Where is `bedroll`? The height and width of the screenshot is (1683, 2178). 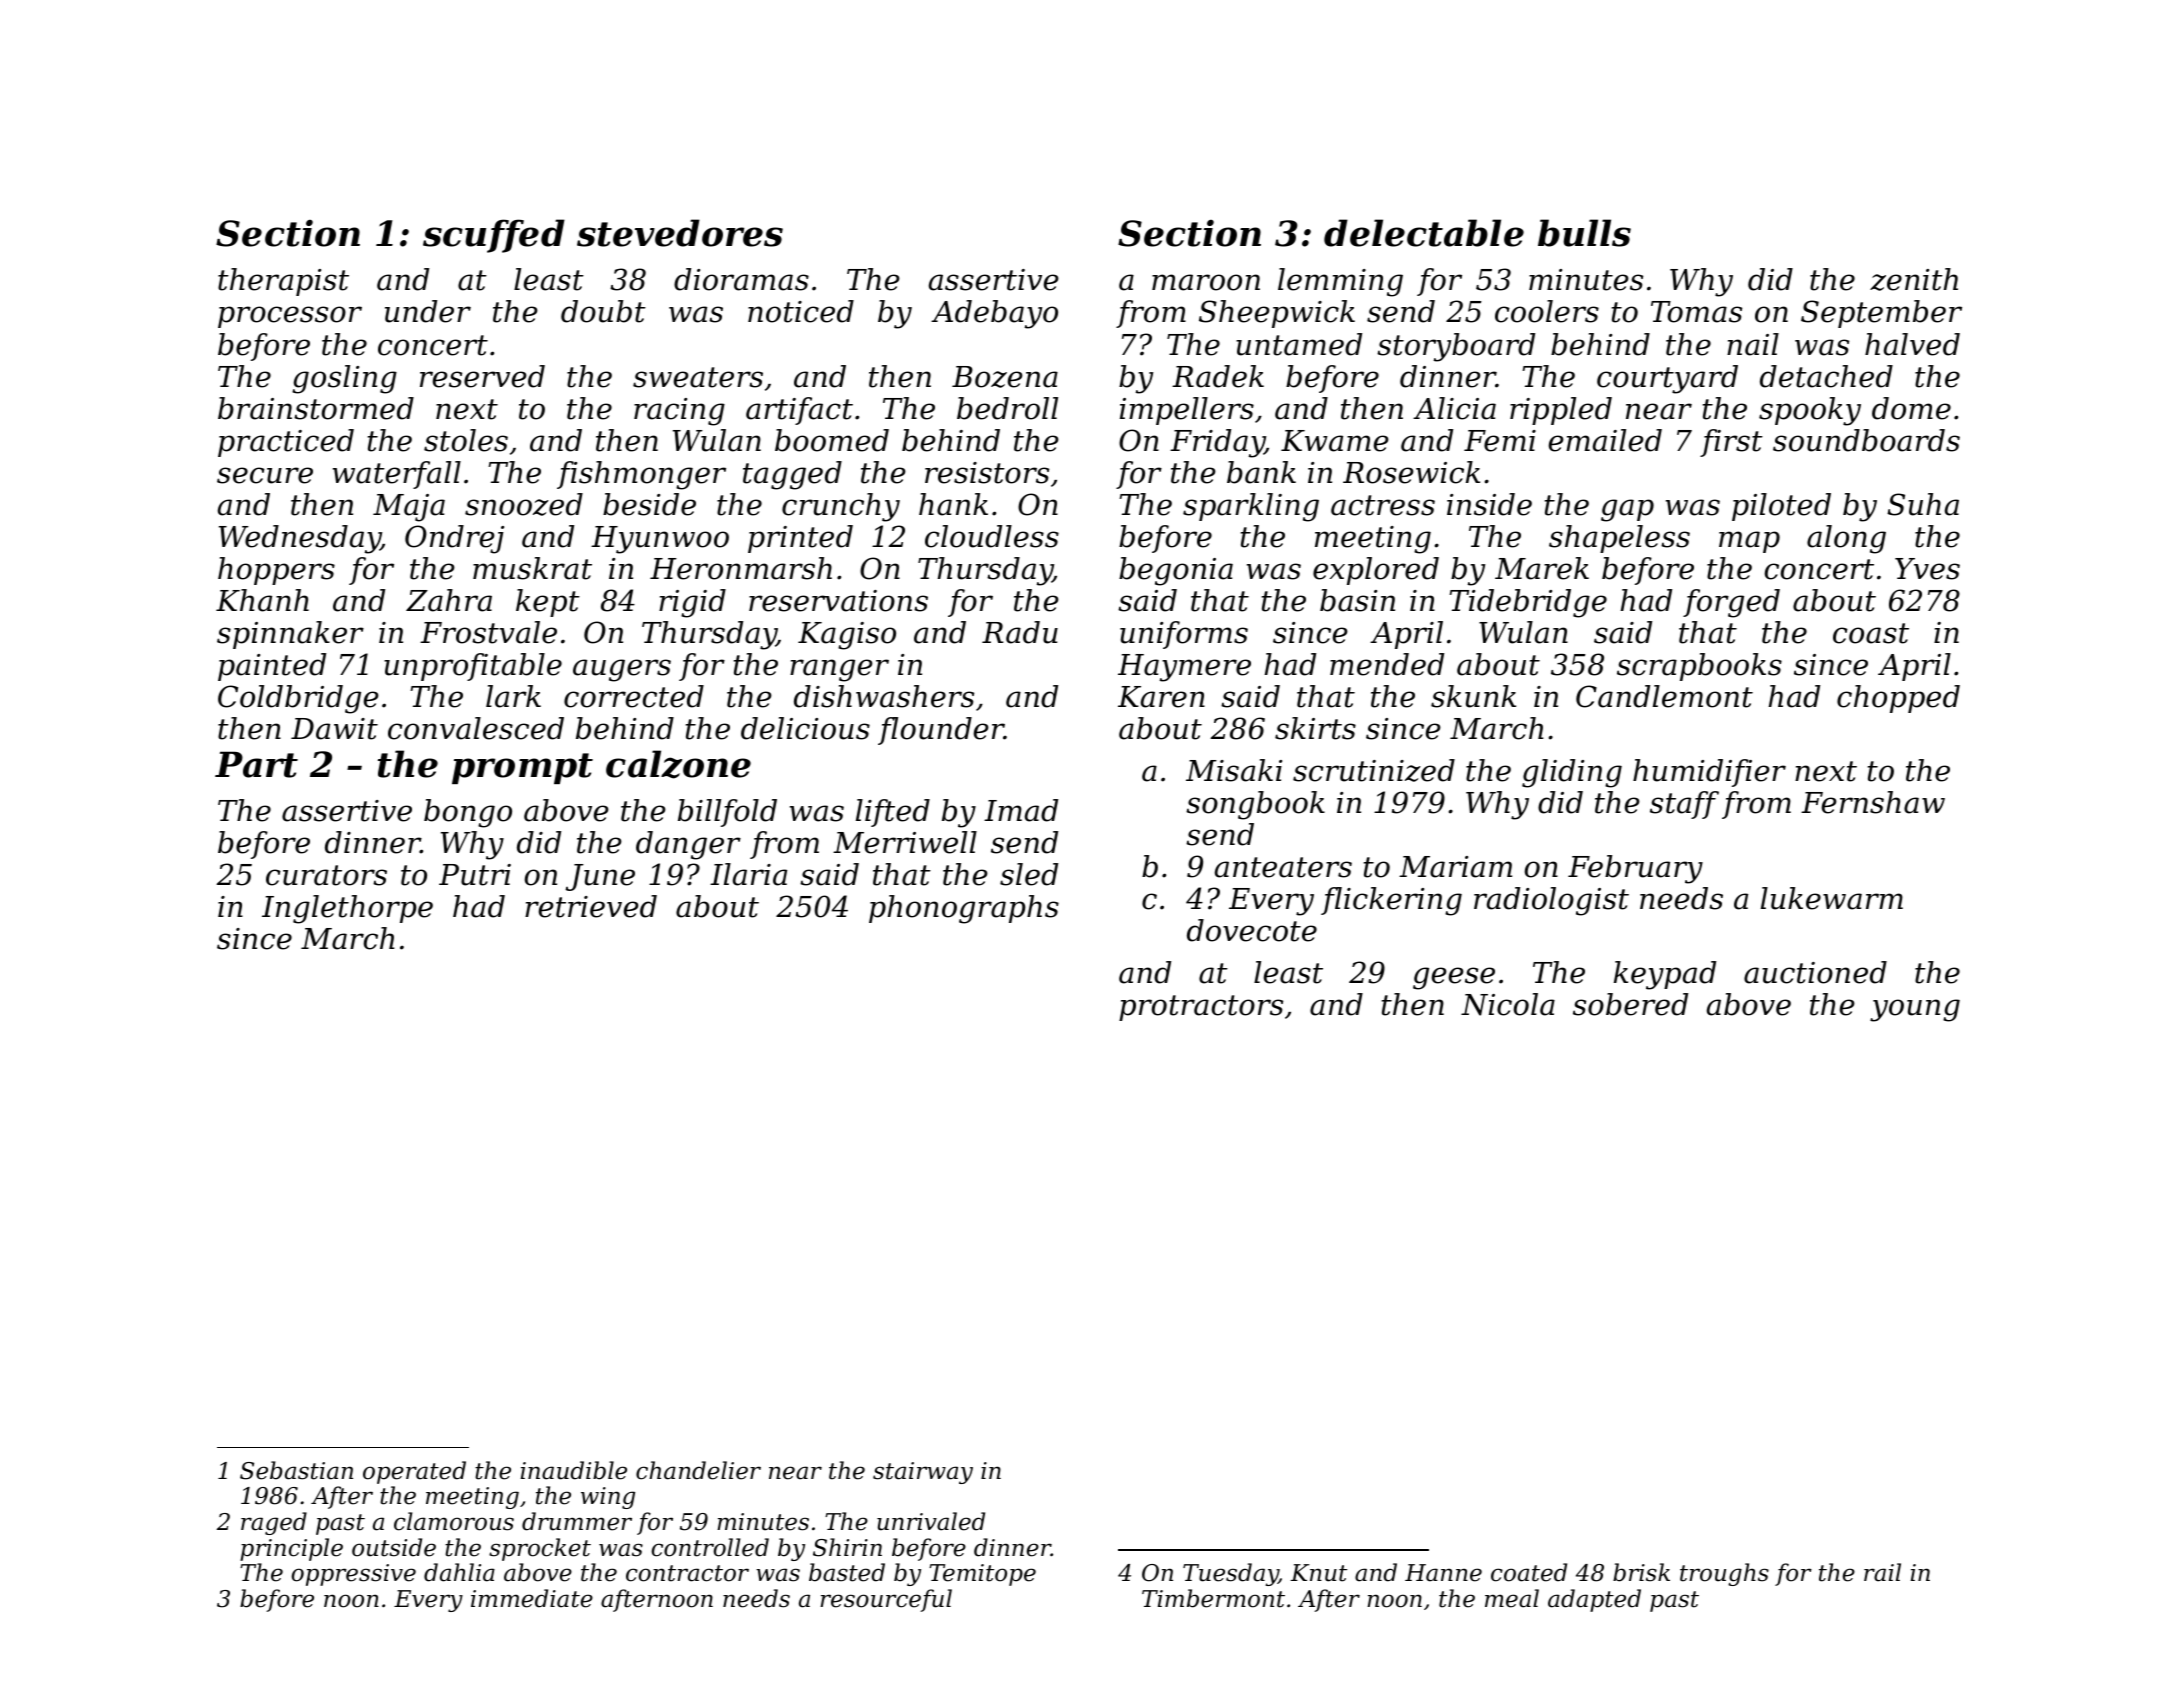
bedroll is located at coordinates (1007, 408).
